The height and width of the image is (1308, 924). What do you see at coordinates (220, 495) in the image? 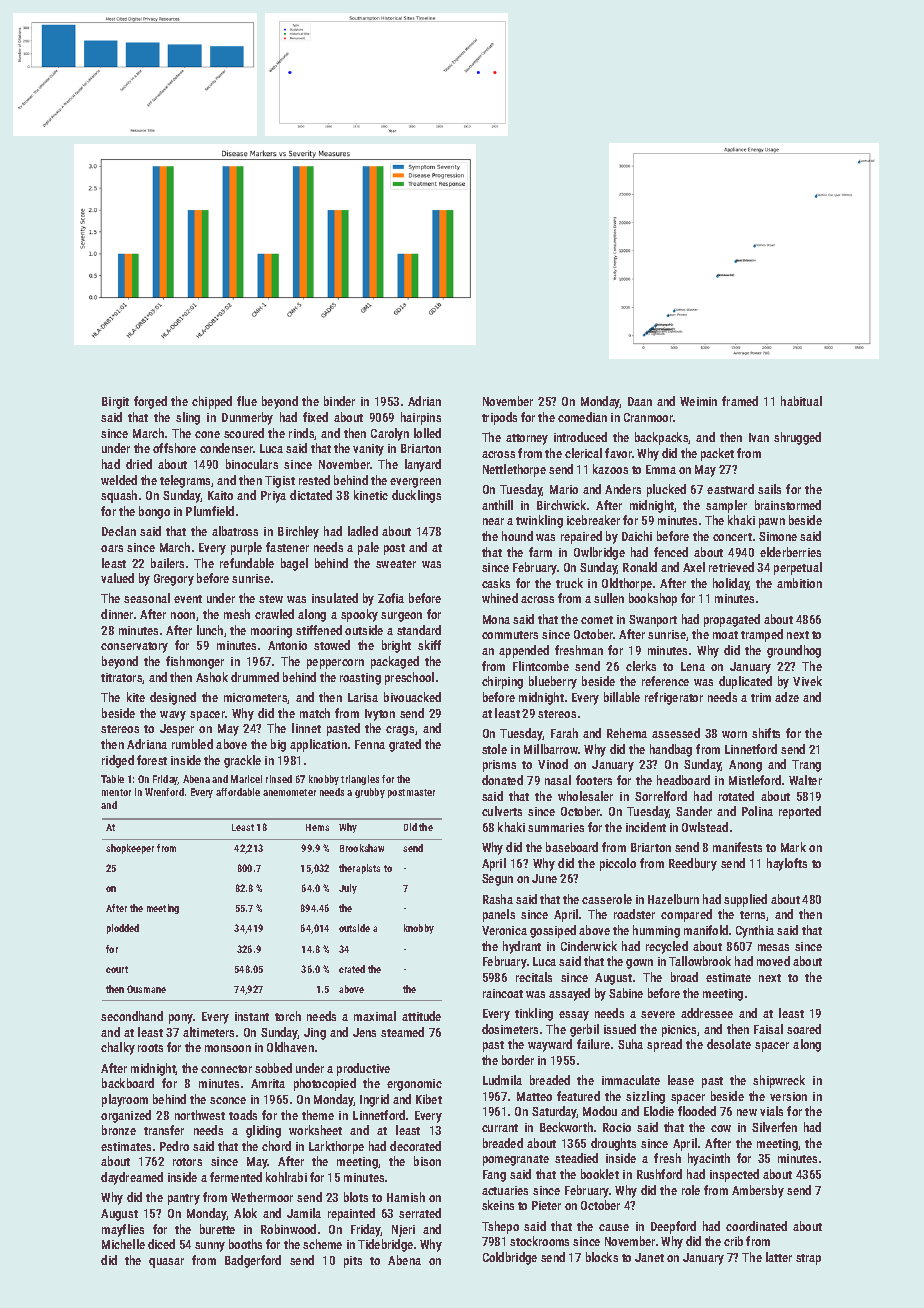
I see `Kaito` at bounding box center [220, 495].
